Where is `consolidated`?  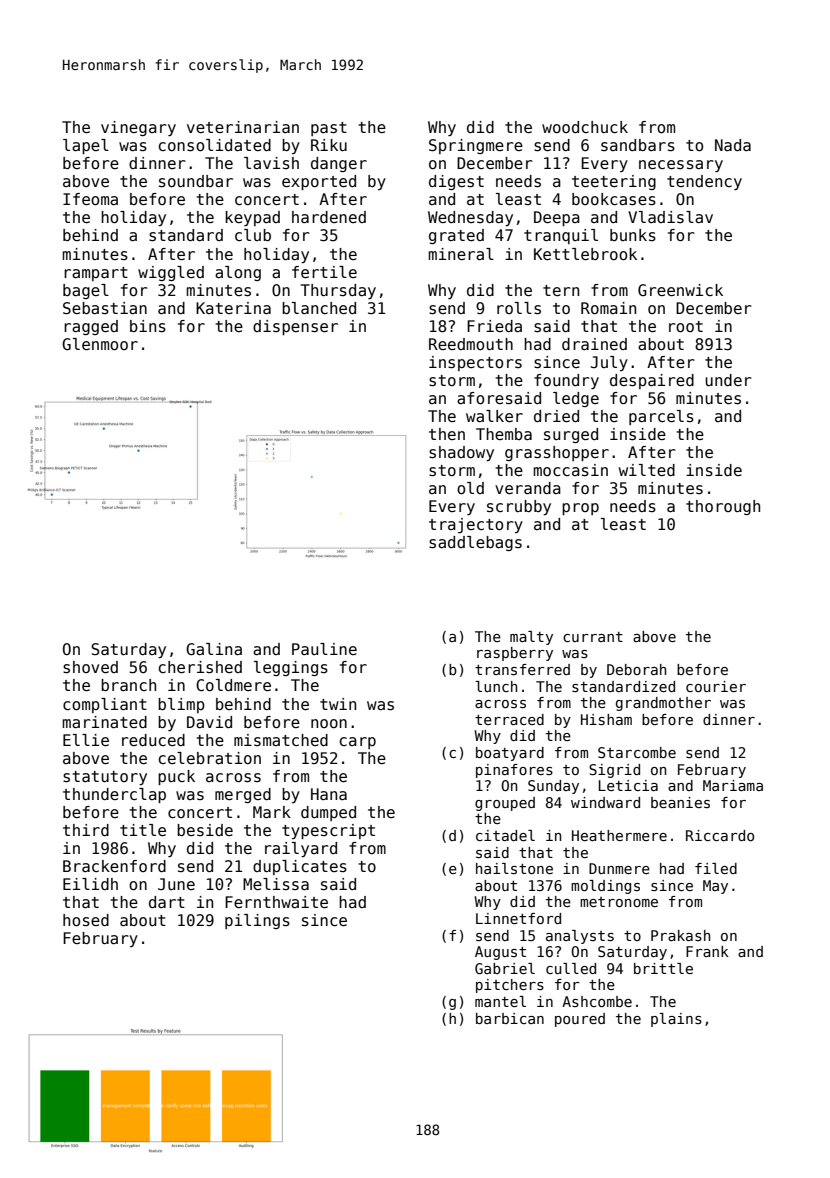
consolidated is located at coordinates (215, 145).
